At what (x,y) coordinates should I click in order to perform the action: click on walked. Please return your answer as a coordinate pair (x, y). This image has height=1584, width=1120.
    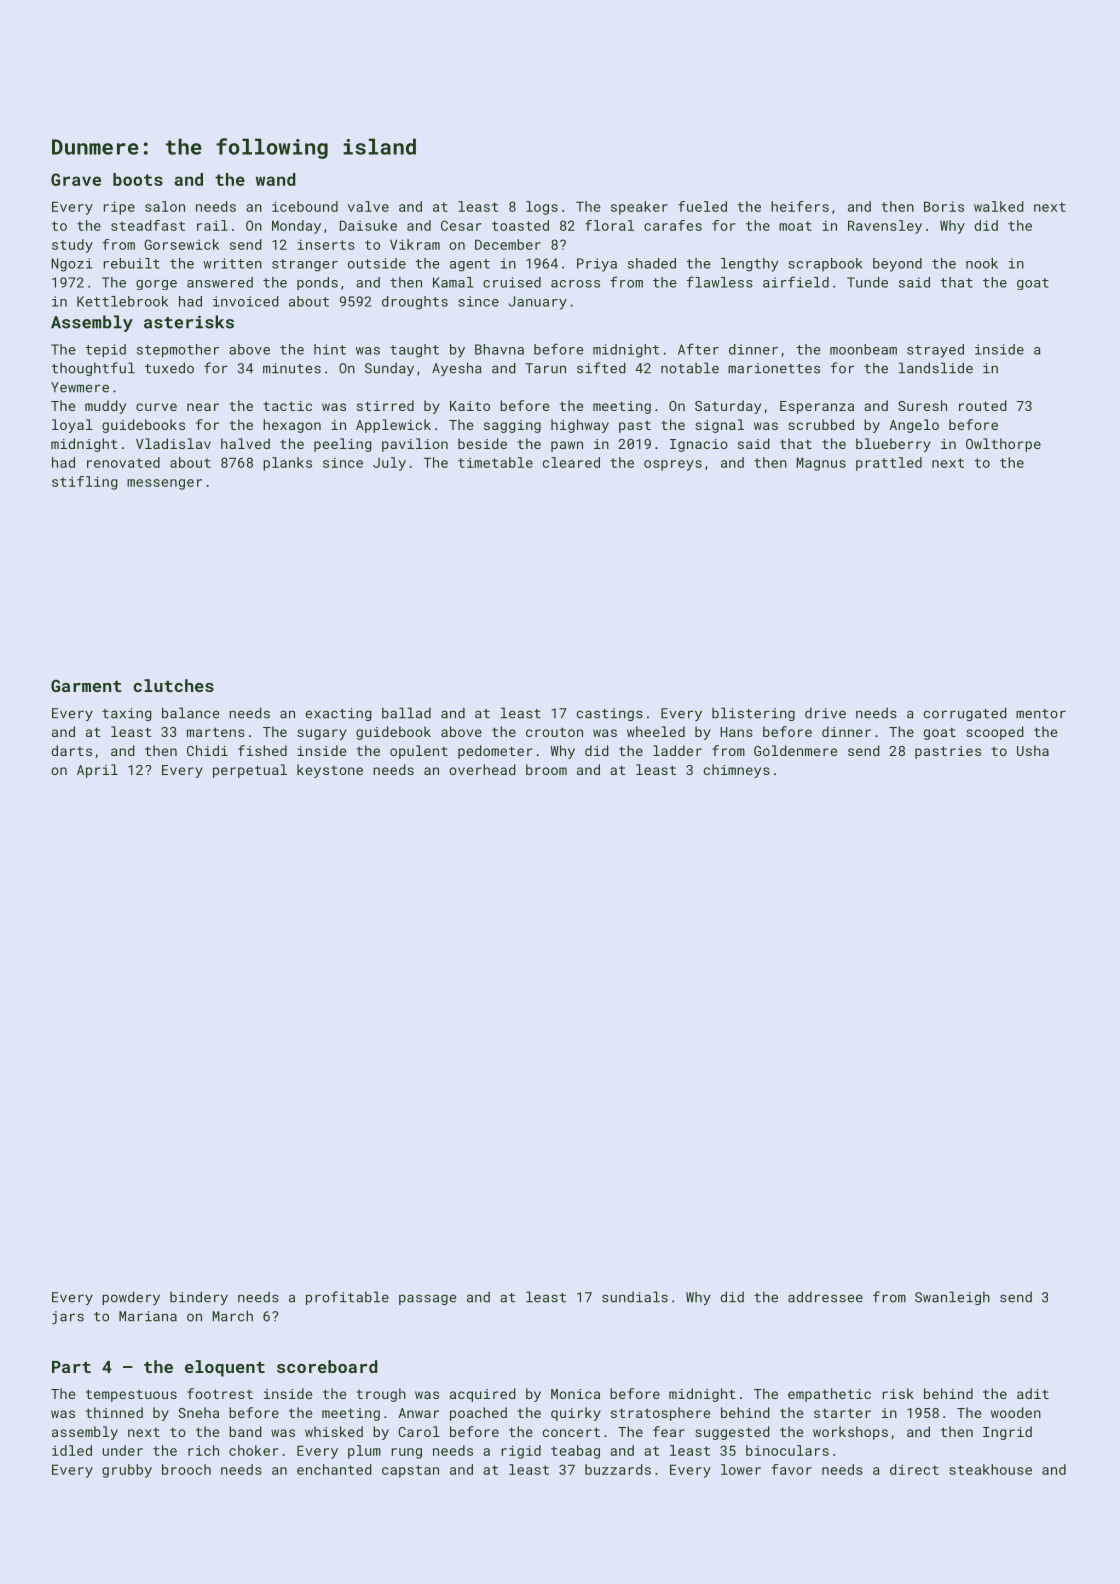
    Looking at the image, I should click on (998, 206).
